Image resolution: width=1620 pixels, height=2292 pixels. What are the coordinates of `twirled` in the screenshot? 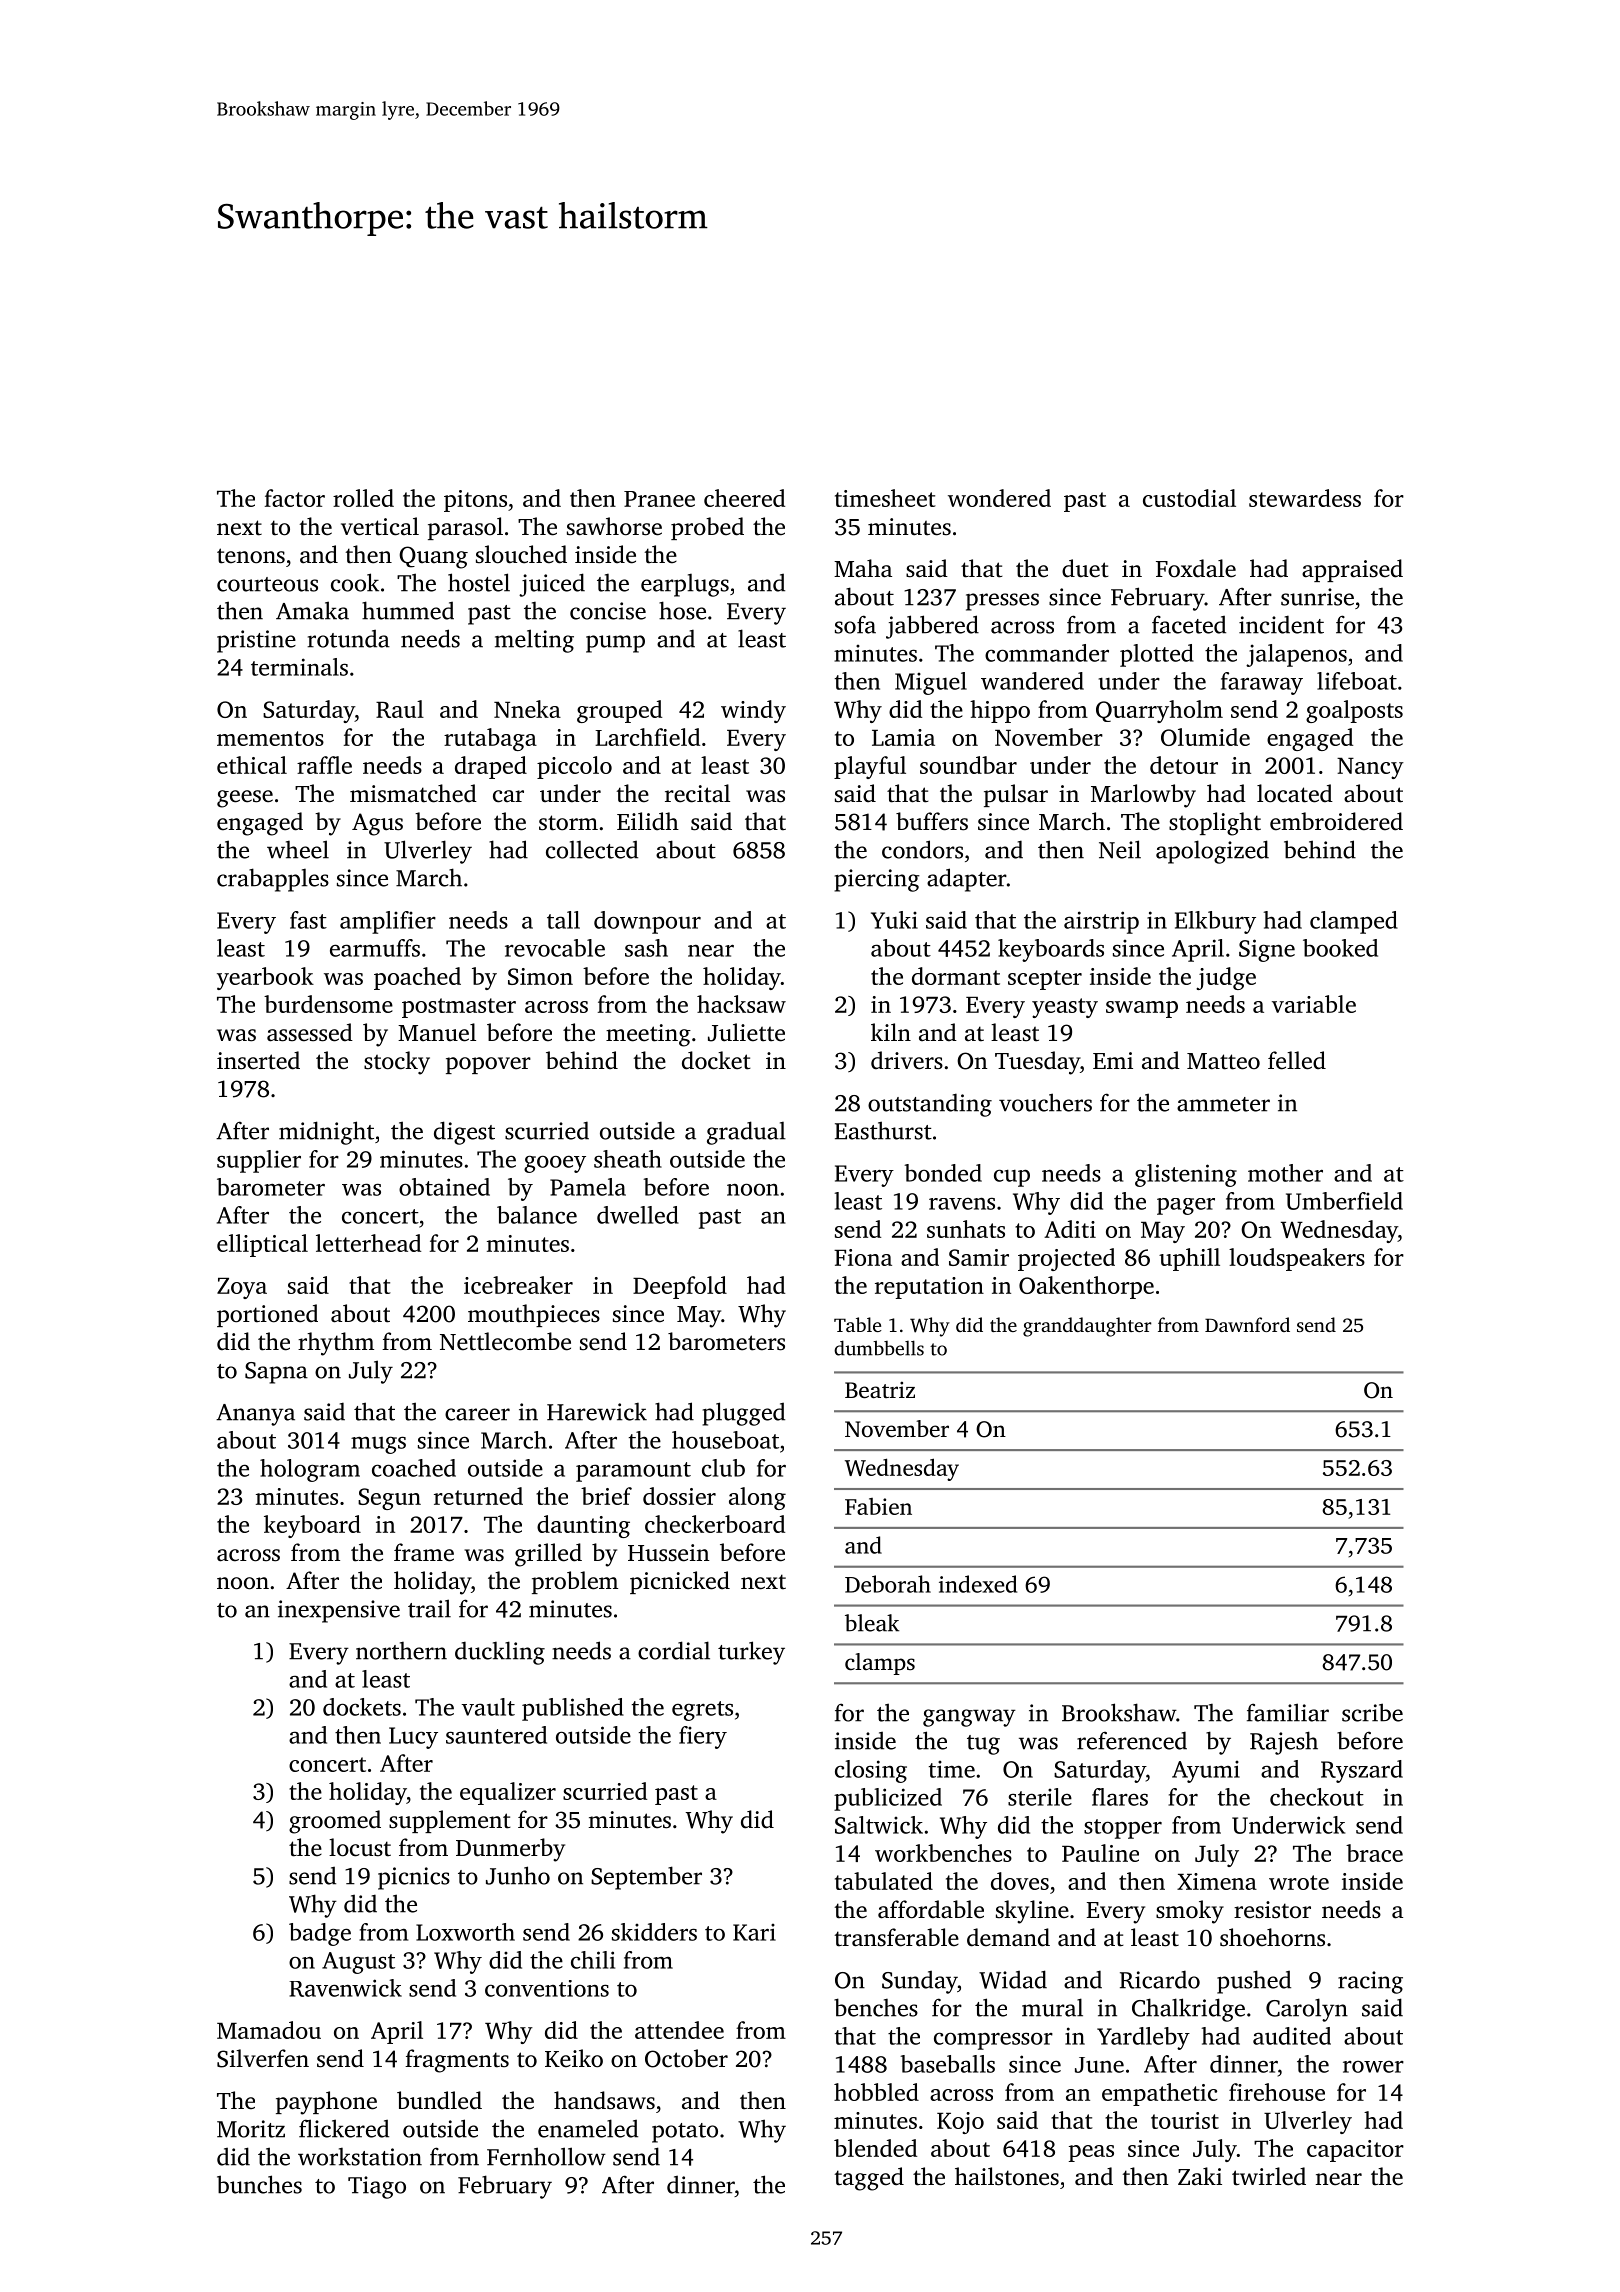 It's located at (1269, 2176).
